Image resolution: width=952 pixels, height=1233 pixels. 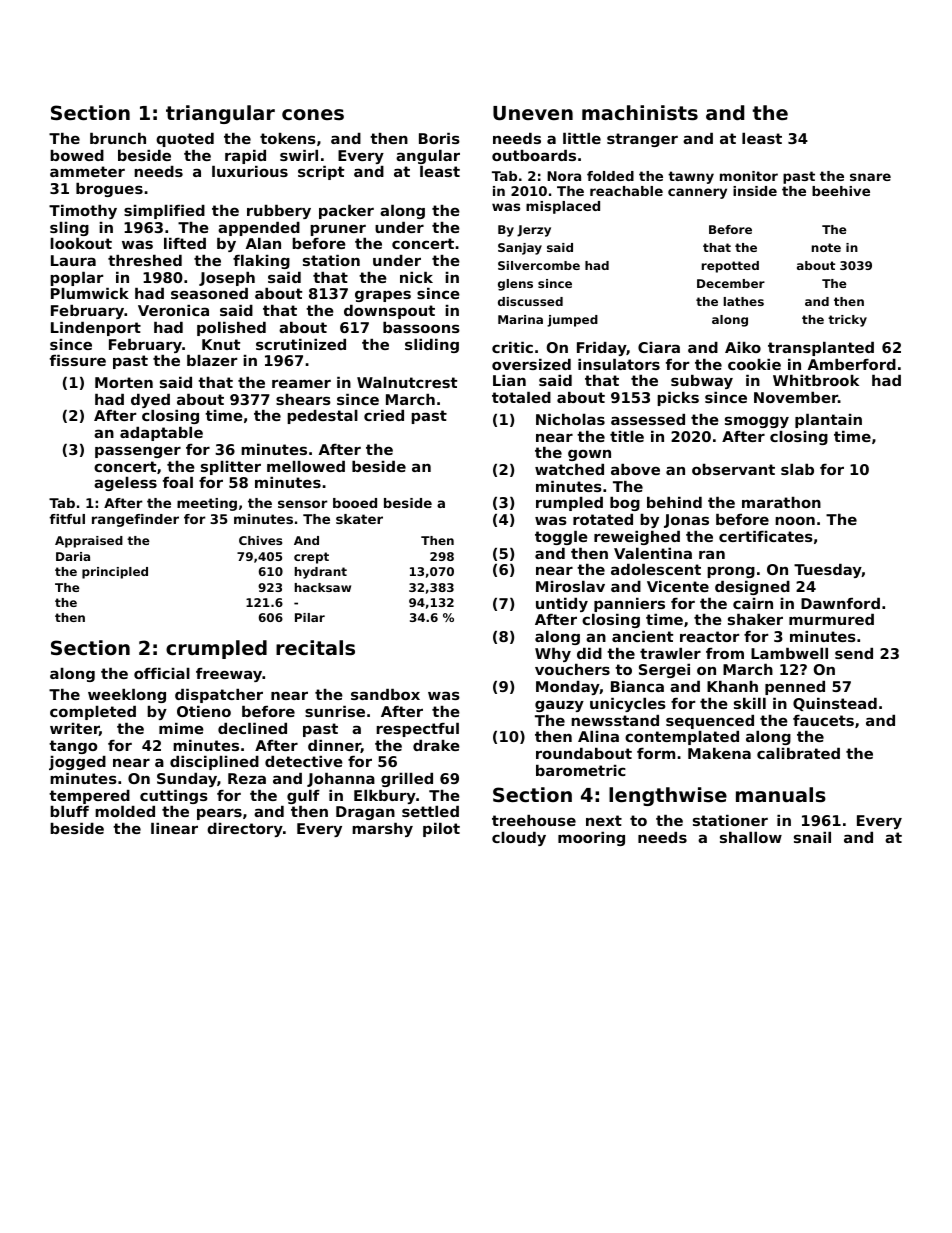 What do you see at coordinates (315, 647) in the document?
I see `recitals` at bounding box center [315, 647].
